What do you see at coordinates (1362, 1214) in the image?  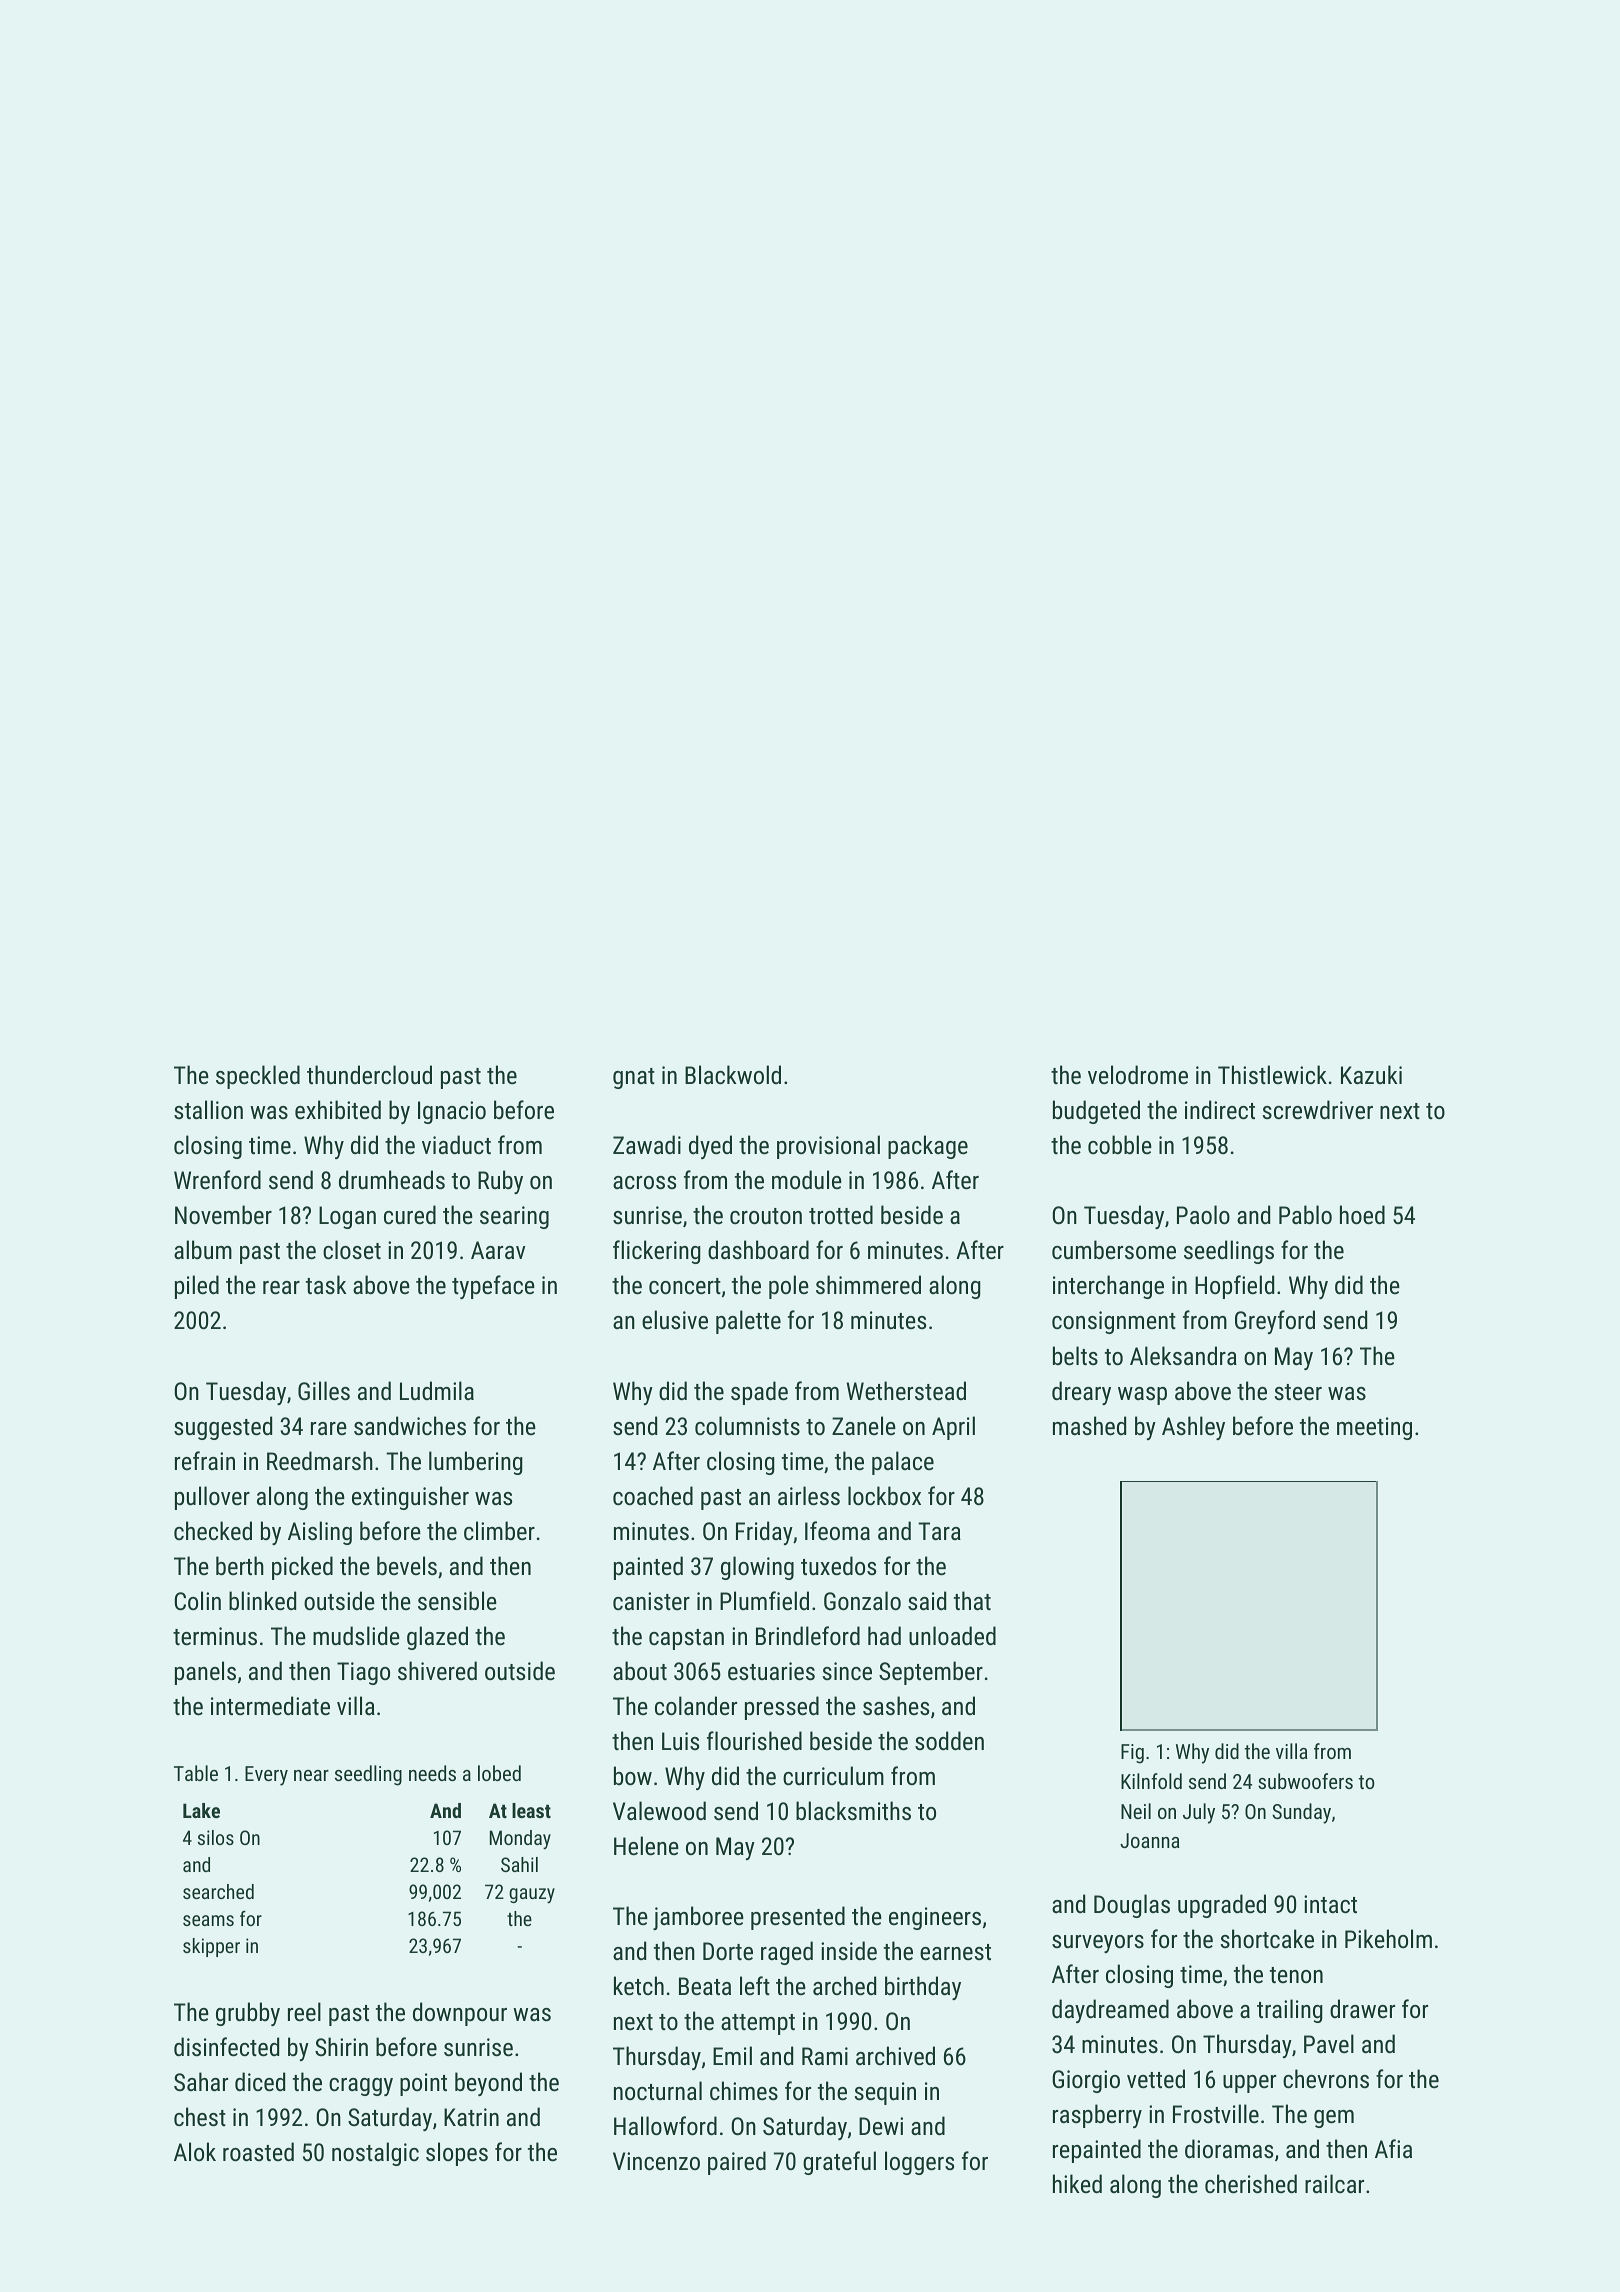 I see `hoed` at bounding box center [1362, 1214].
